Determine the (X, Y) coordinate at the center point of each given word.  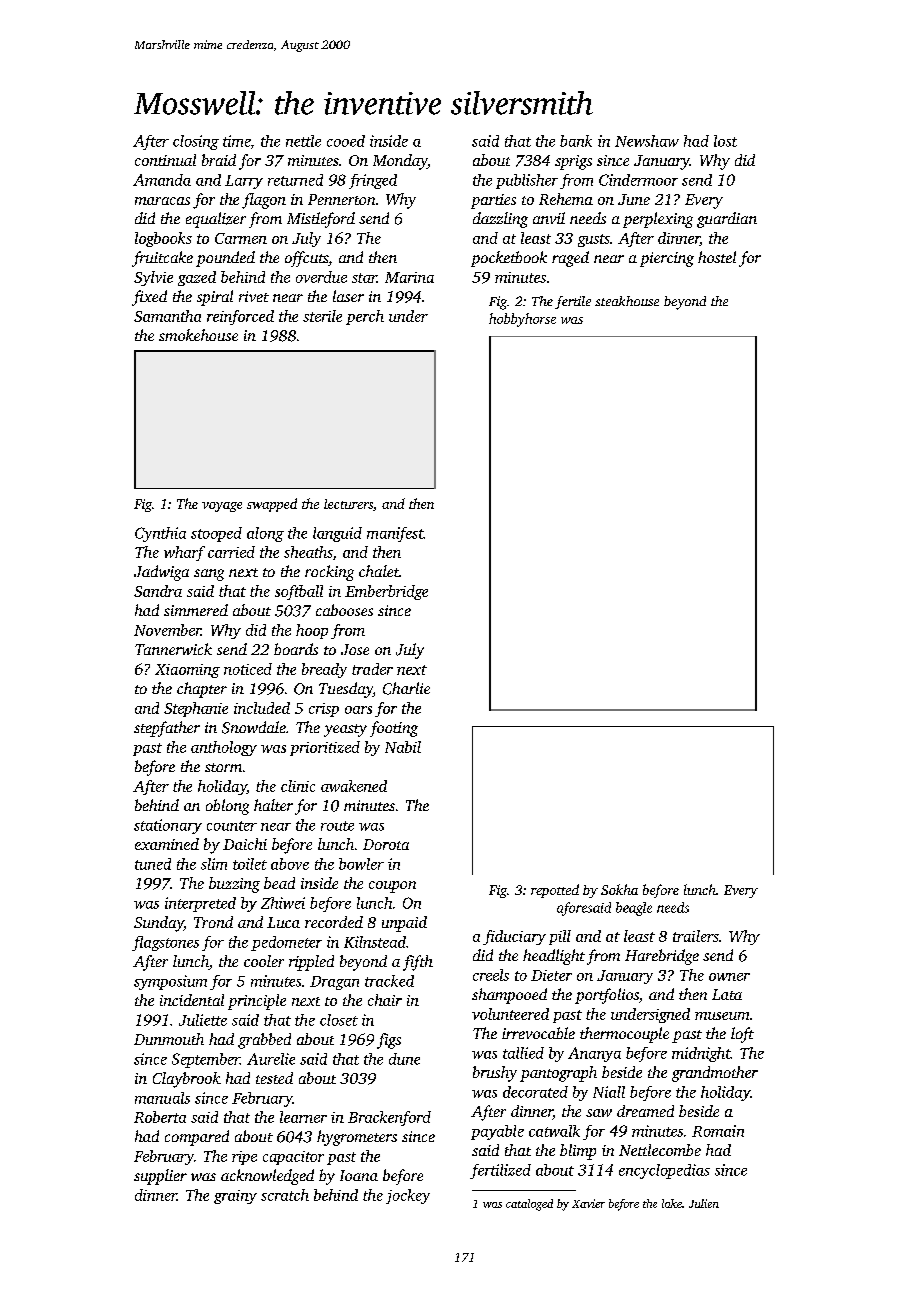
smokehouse (198, 335)
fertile (573, 302)
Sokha (619, 889)
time (236, 141)
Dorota (386, 844)
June (634, 199)
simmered (196, 610)
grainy (235, 1197)
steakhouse (627, 301)
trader (372, 669)
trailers (696, 936)
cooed (346, 141)
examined (167, 844)
